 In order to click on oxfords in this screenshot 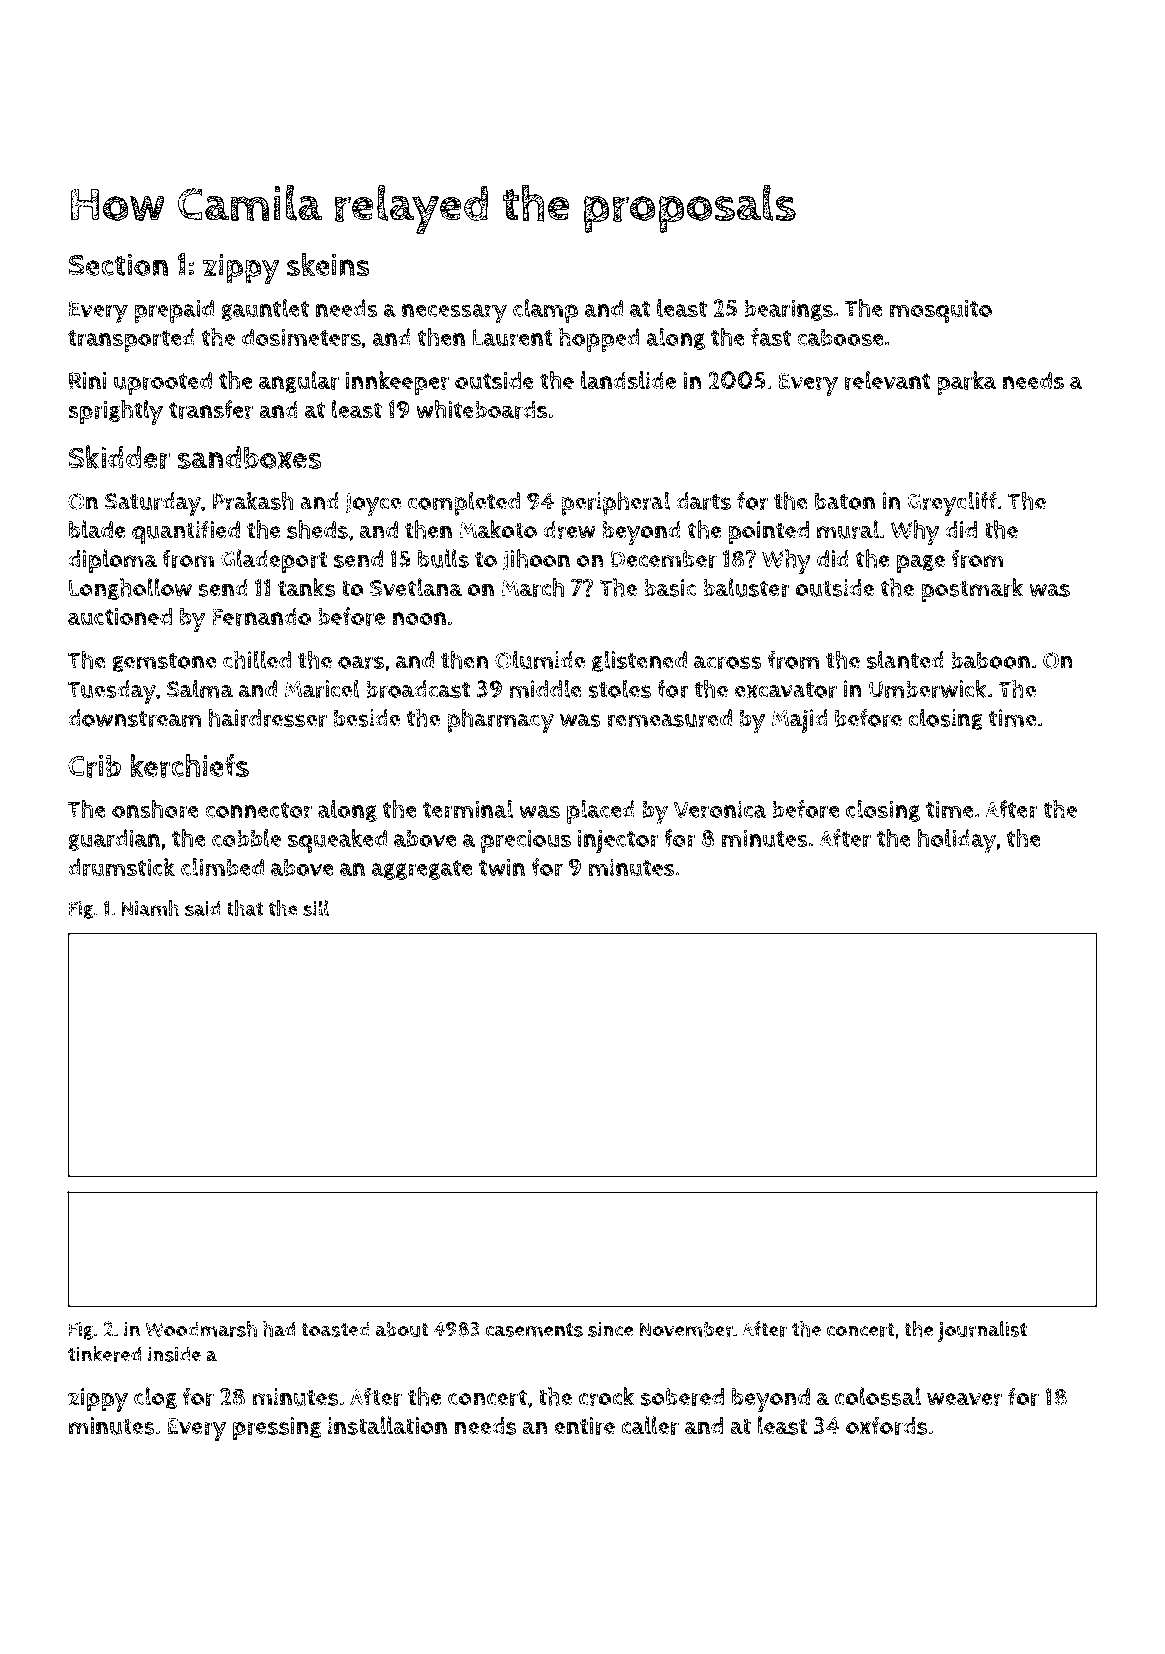, I will do `click(886, 1425)`.
